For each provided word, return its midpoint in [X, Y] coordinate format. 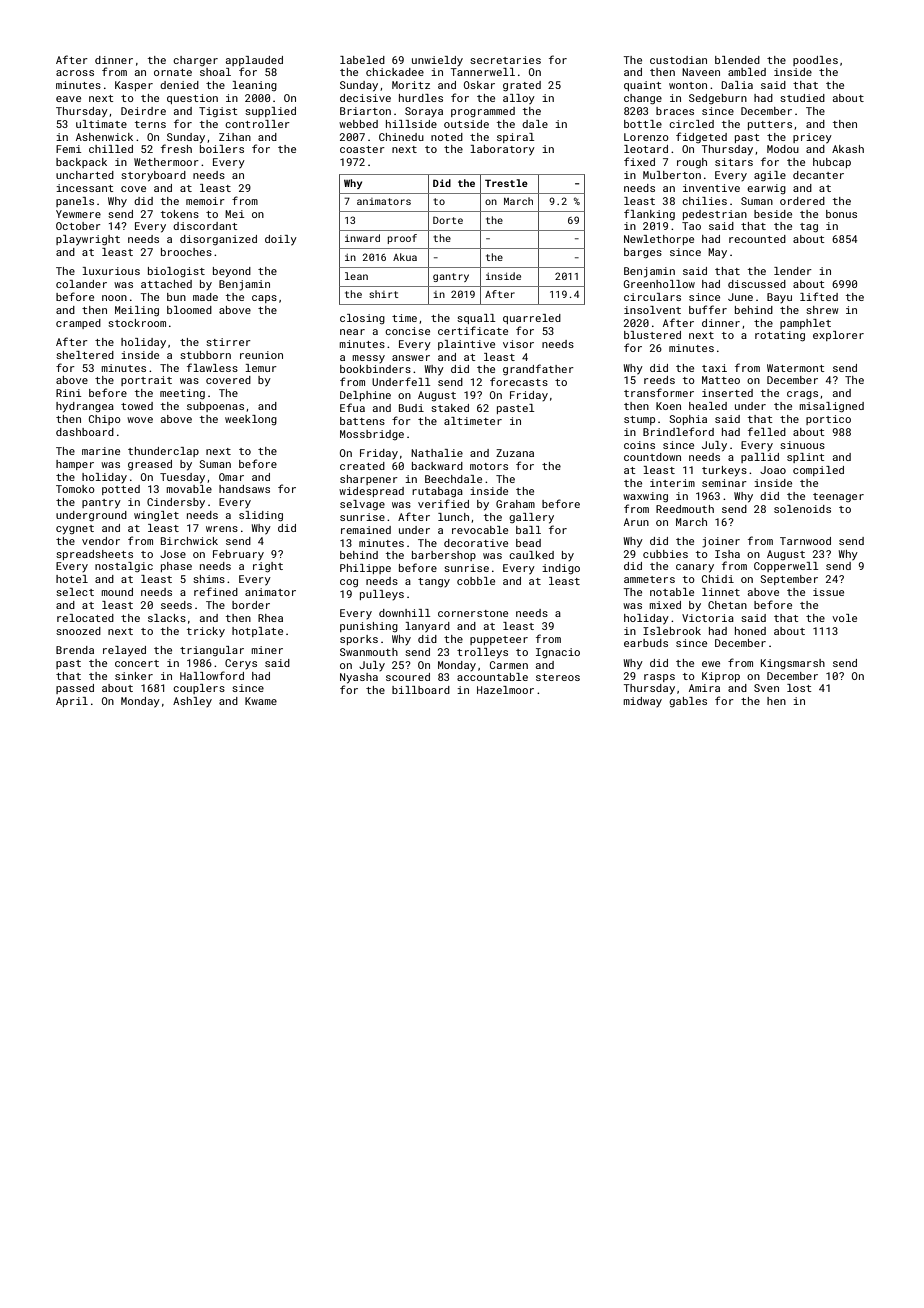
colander [81, 284]
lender [793, 271]
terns [150, 124]
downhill [405, 613]
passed [75, 689]
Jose [173, 554]
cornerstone [473, 613]
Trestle [506, 183]
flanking [649, 214]
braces [675, 111]
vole [844, 618]
